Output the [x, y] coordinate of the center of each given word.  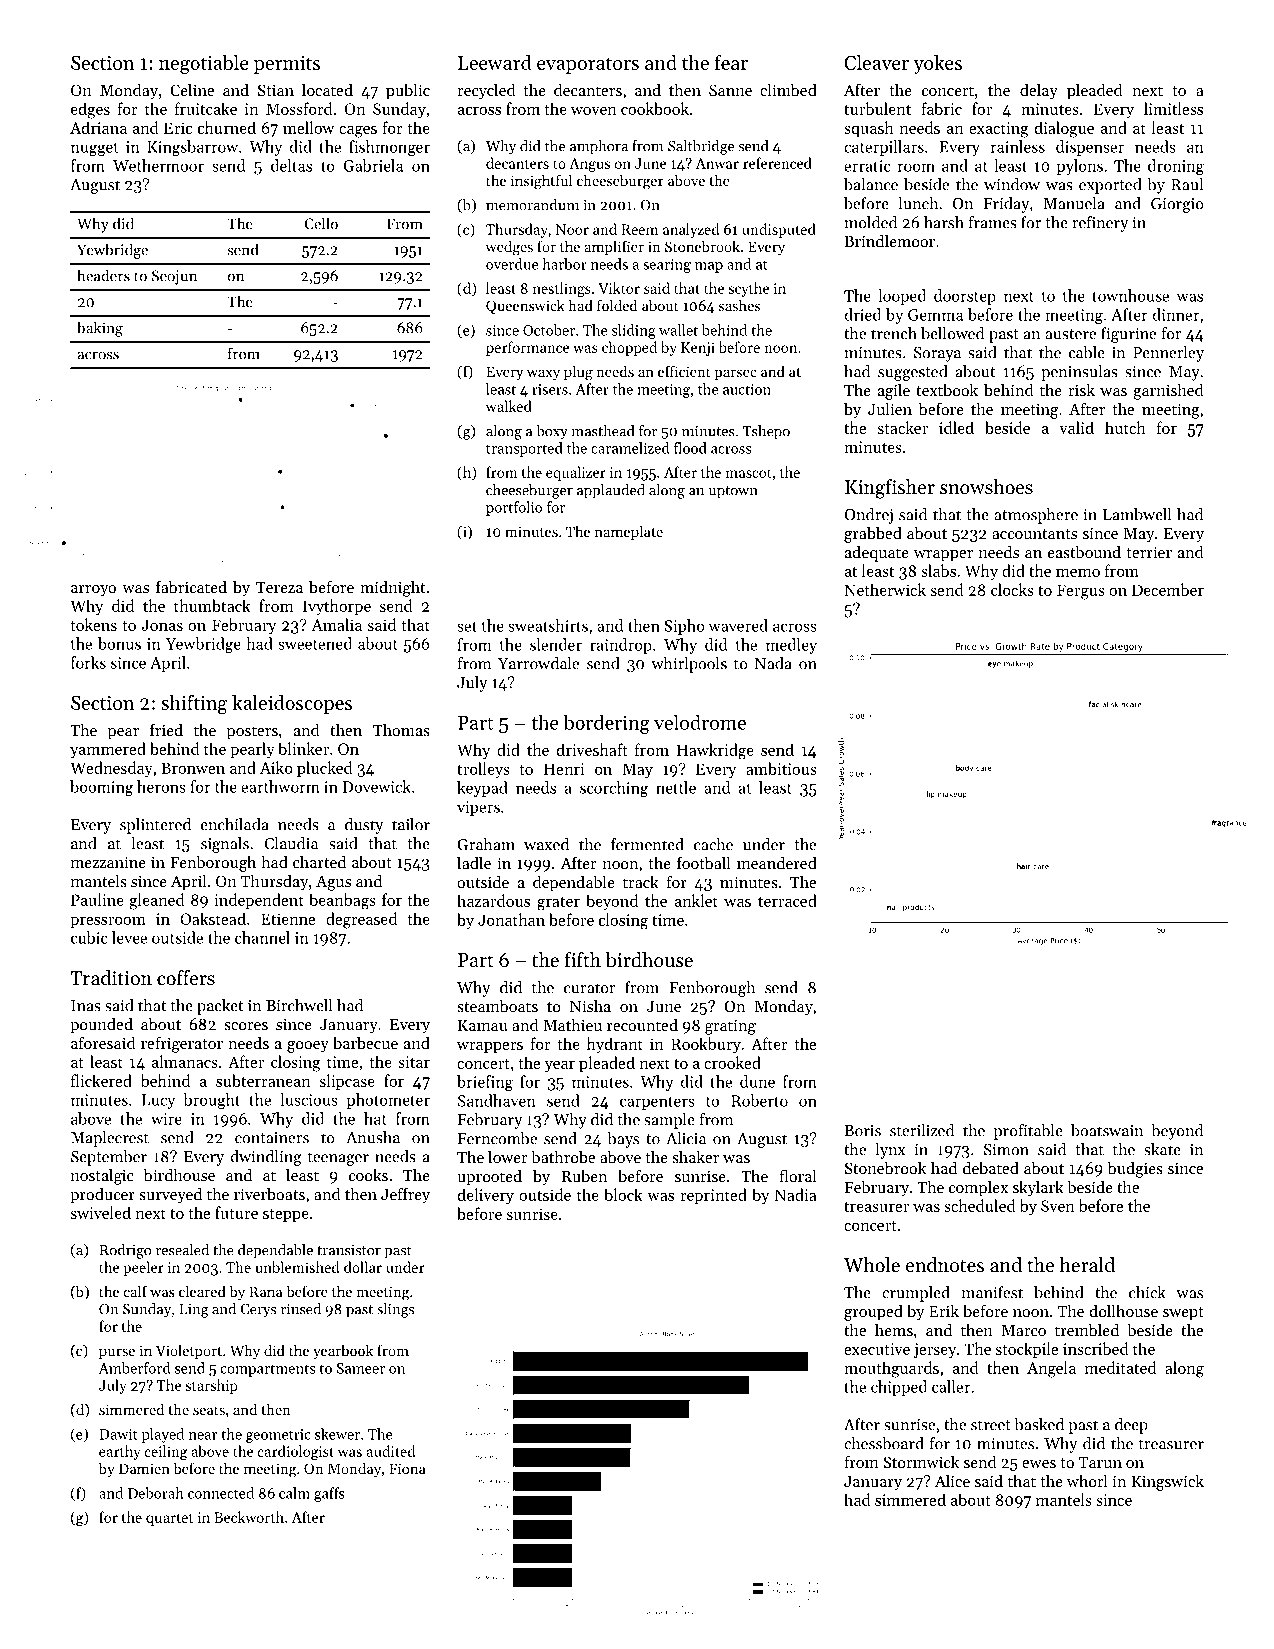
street [991, 1425]
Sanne [730, 90]
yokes [937, 64]
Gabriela [373, 165]
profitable [1028, 1132]
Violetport [189, 1351]
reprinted [713, 1196]
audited [391, 1451]
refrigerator [182, 1044]
